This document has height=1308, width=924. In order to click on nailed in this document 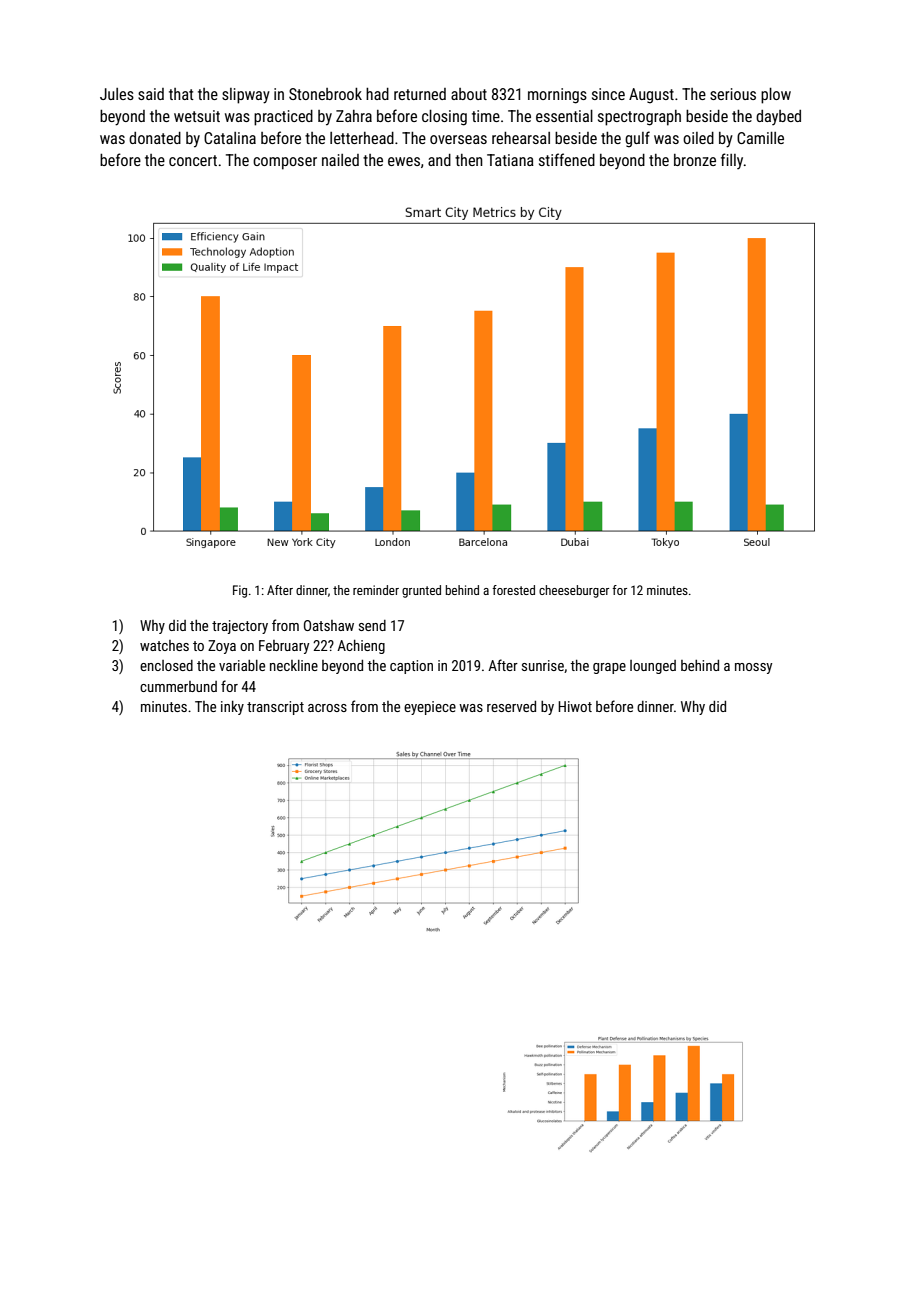, I will do `click(340, 160)`.
